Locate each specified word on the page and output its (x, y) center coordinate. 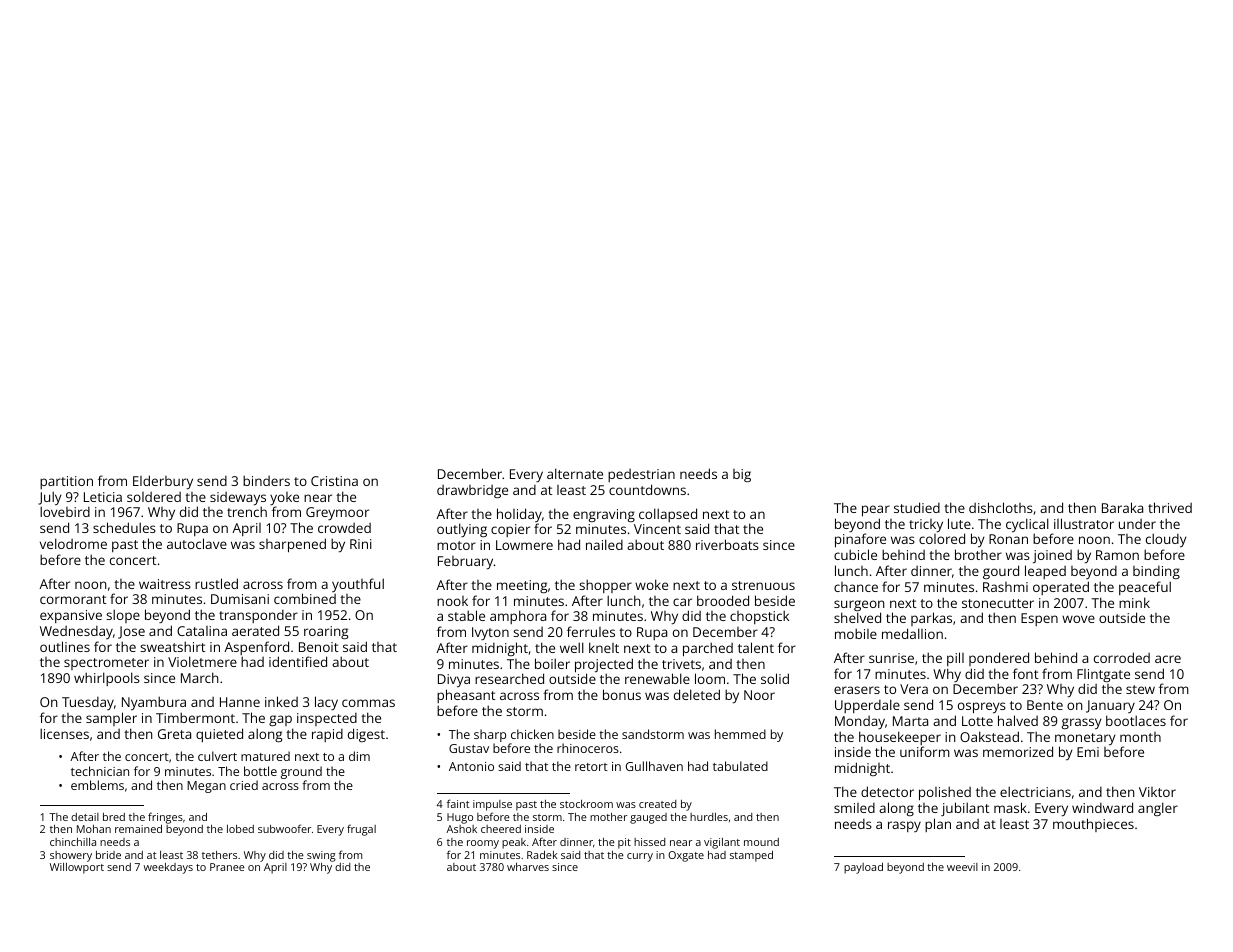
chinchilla (73, 842)
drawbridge (472, 491)
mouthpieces (1093, 825)
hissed (649, 842)
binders (266, 480)
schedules (124, 527)
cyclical (1027, 525)
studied (917, 507)
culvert (217, 756)
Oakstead (989, 736)
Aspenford (256, 649)
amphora (518, 617)
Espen (1039, 619)
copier (510, 530)
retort (591, 767)
